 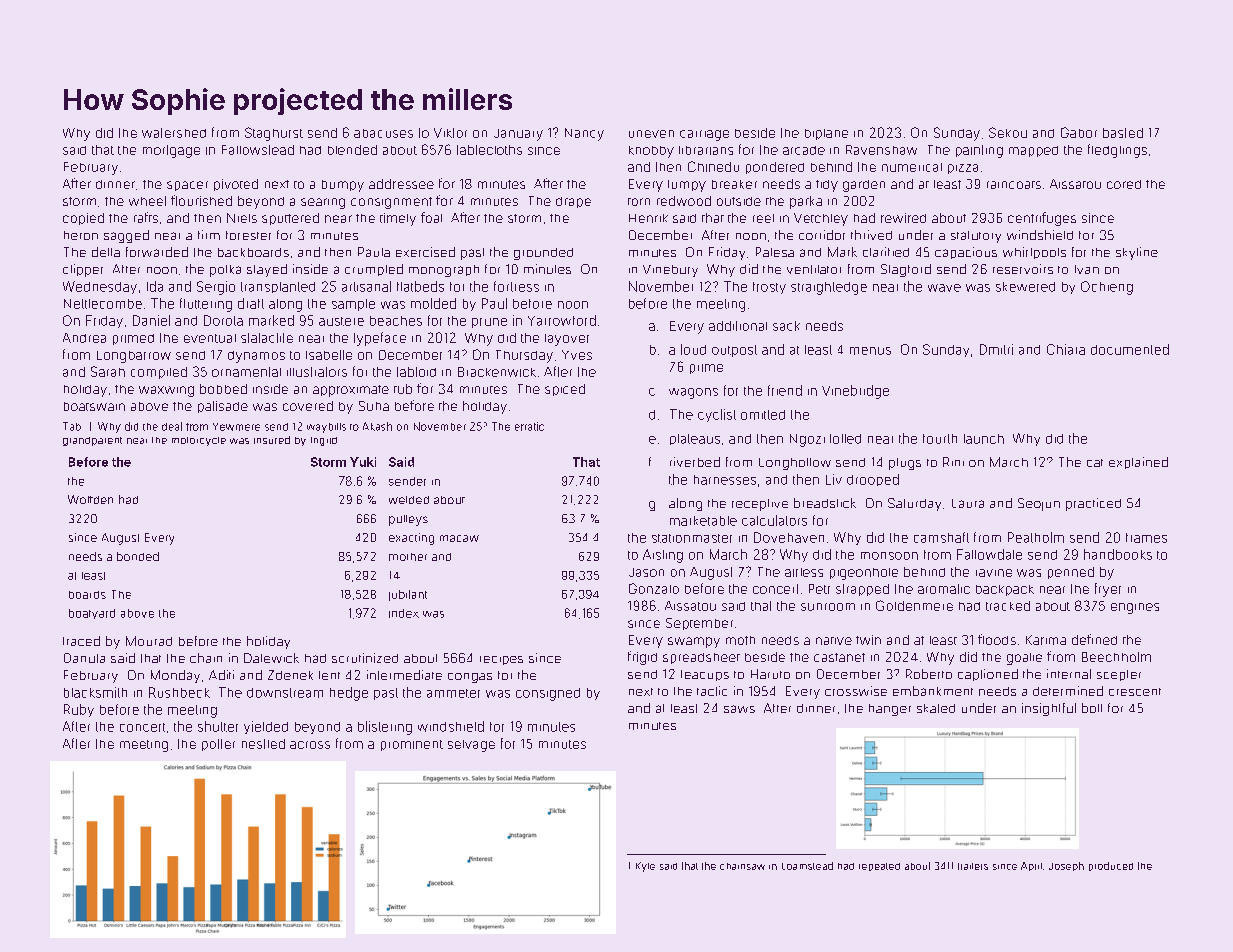 I want to click on Kyle, so click(x=645, y=867).
